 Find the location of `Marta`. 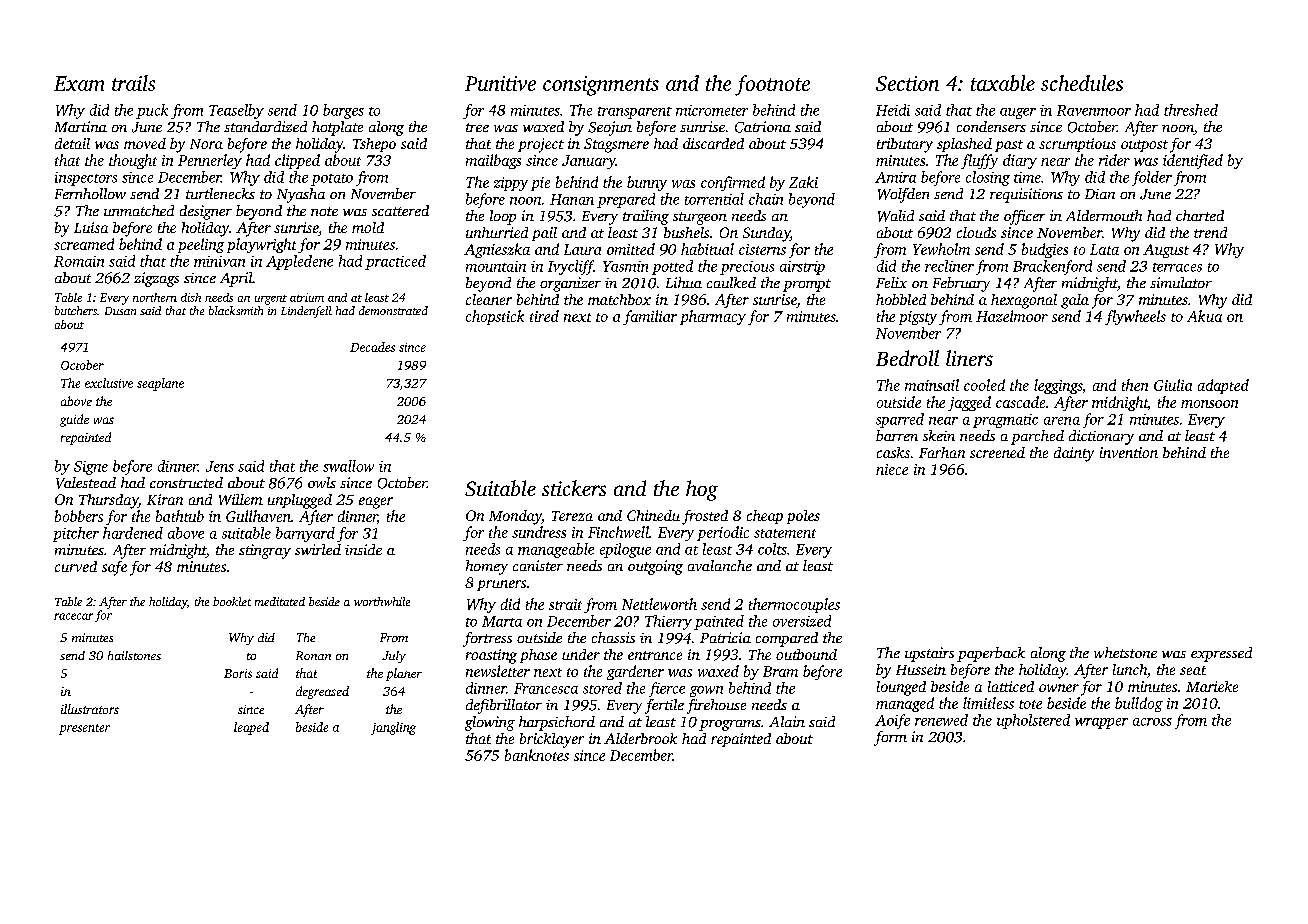

Marta is located at coordinates (502, 621).
